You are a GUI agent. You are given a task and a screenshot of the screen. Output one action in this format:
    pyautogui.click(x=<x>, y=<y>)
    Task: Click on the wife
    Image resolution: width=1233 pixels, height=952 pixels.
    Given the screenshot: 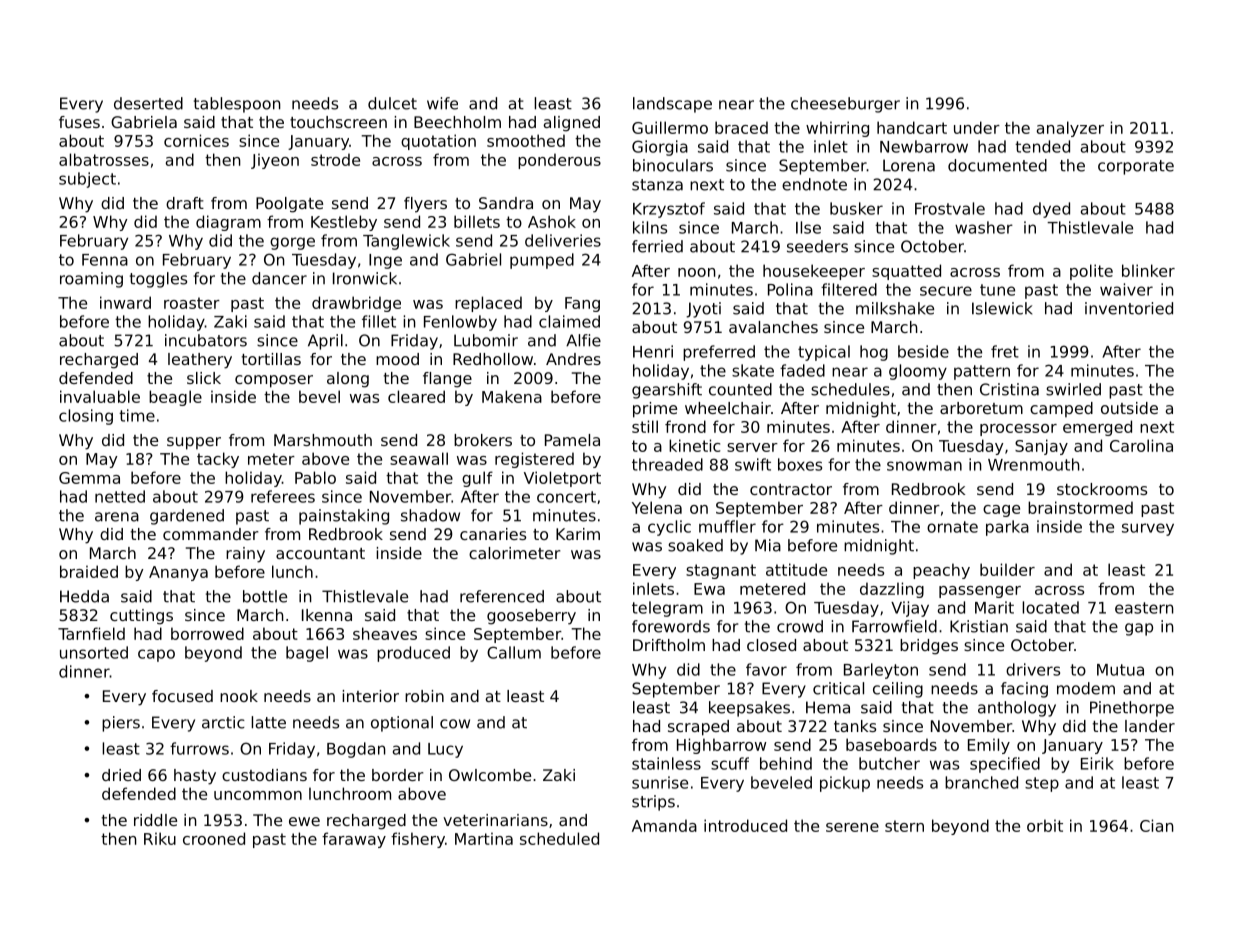 What is the action you would take?
    pyautogui.click(x=442, y=103)
